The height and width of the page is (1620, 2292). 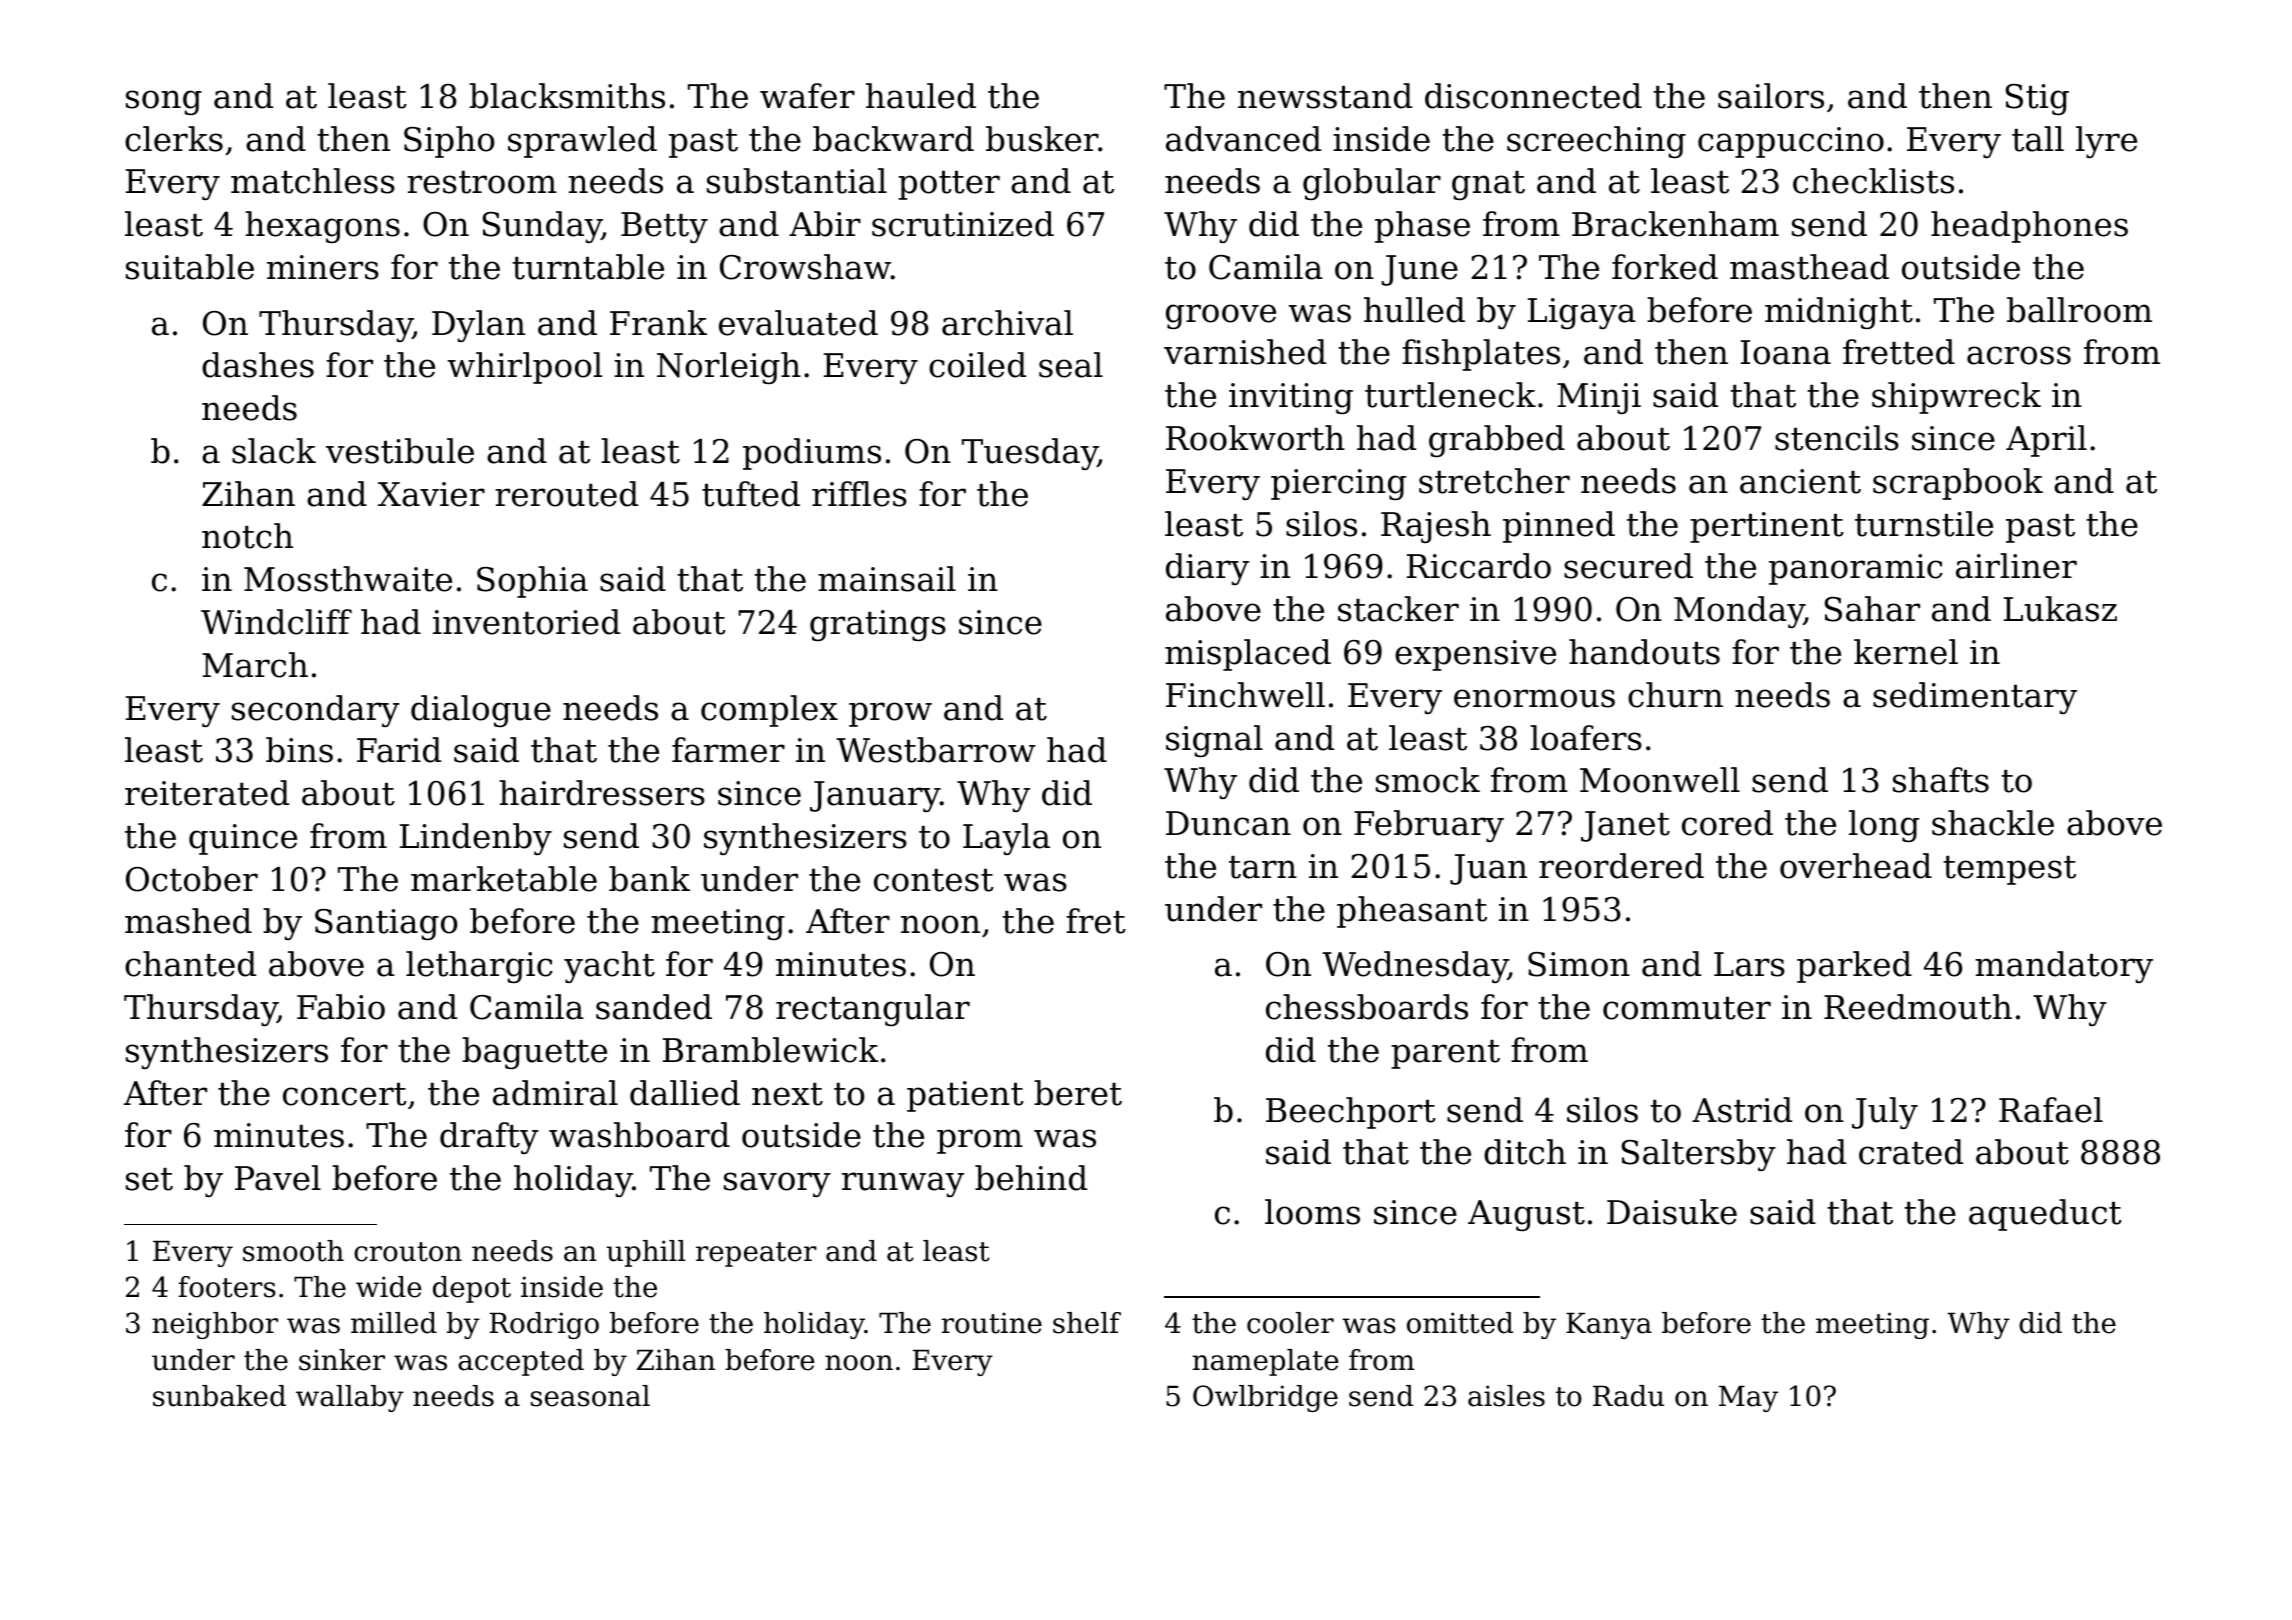 What do you see at coordinates (258, 365) in the page?
I see `dashes` at bounding box center [258, 365].
